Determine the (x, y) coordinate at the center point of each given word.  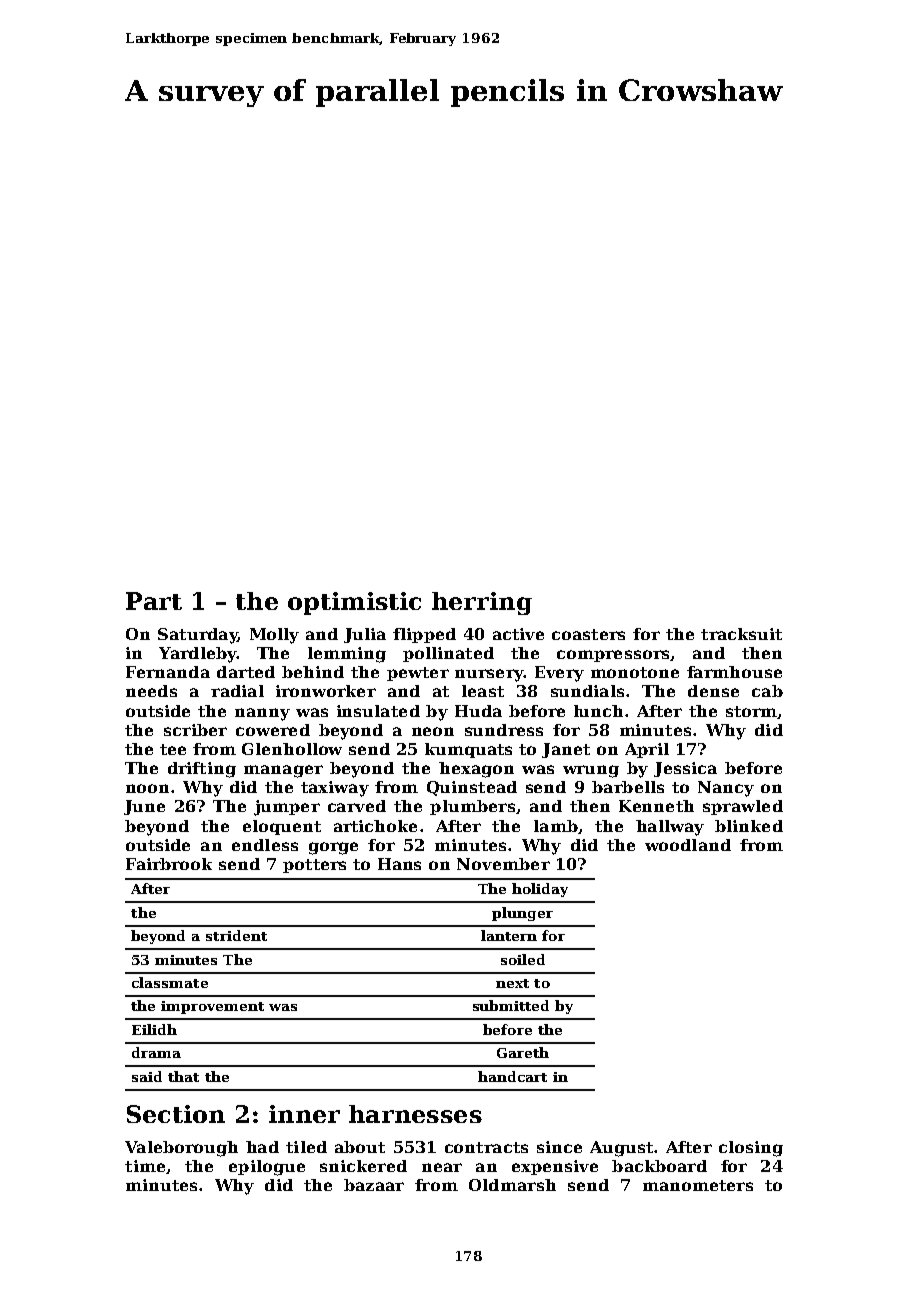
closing (751, 1149)
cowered (273, 730)
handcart (512, 1076)
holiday (540, 890)
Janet (566, 750)
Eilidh (154, 1029)
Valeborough (181, 1149)
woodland (688, 845)
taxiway (335, 789)
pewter (418, 674)
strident (236, 935)
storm (751, 711)
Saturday (198, 636)
